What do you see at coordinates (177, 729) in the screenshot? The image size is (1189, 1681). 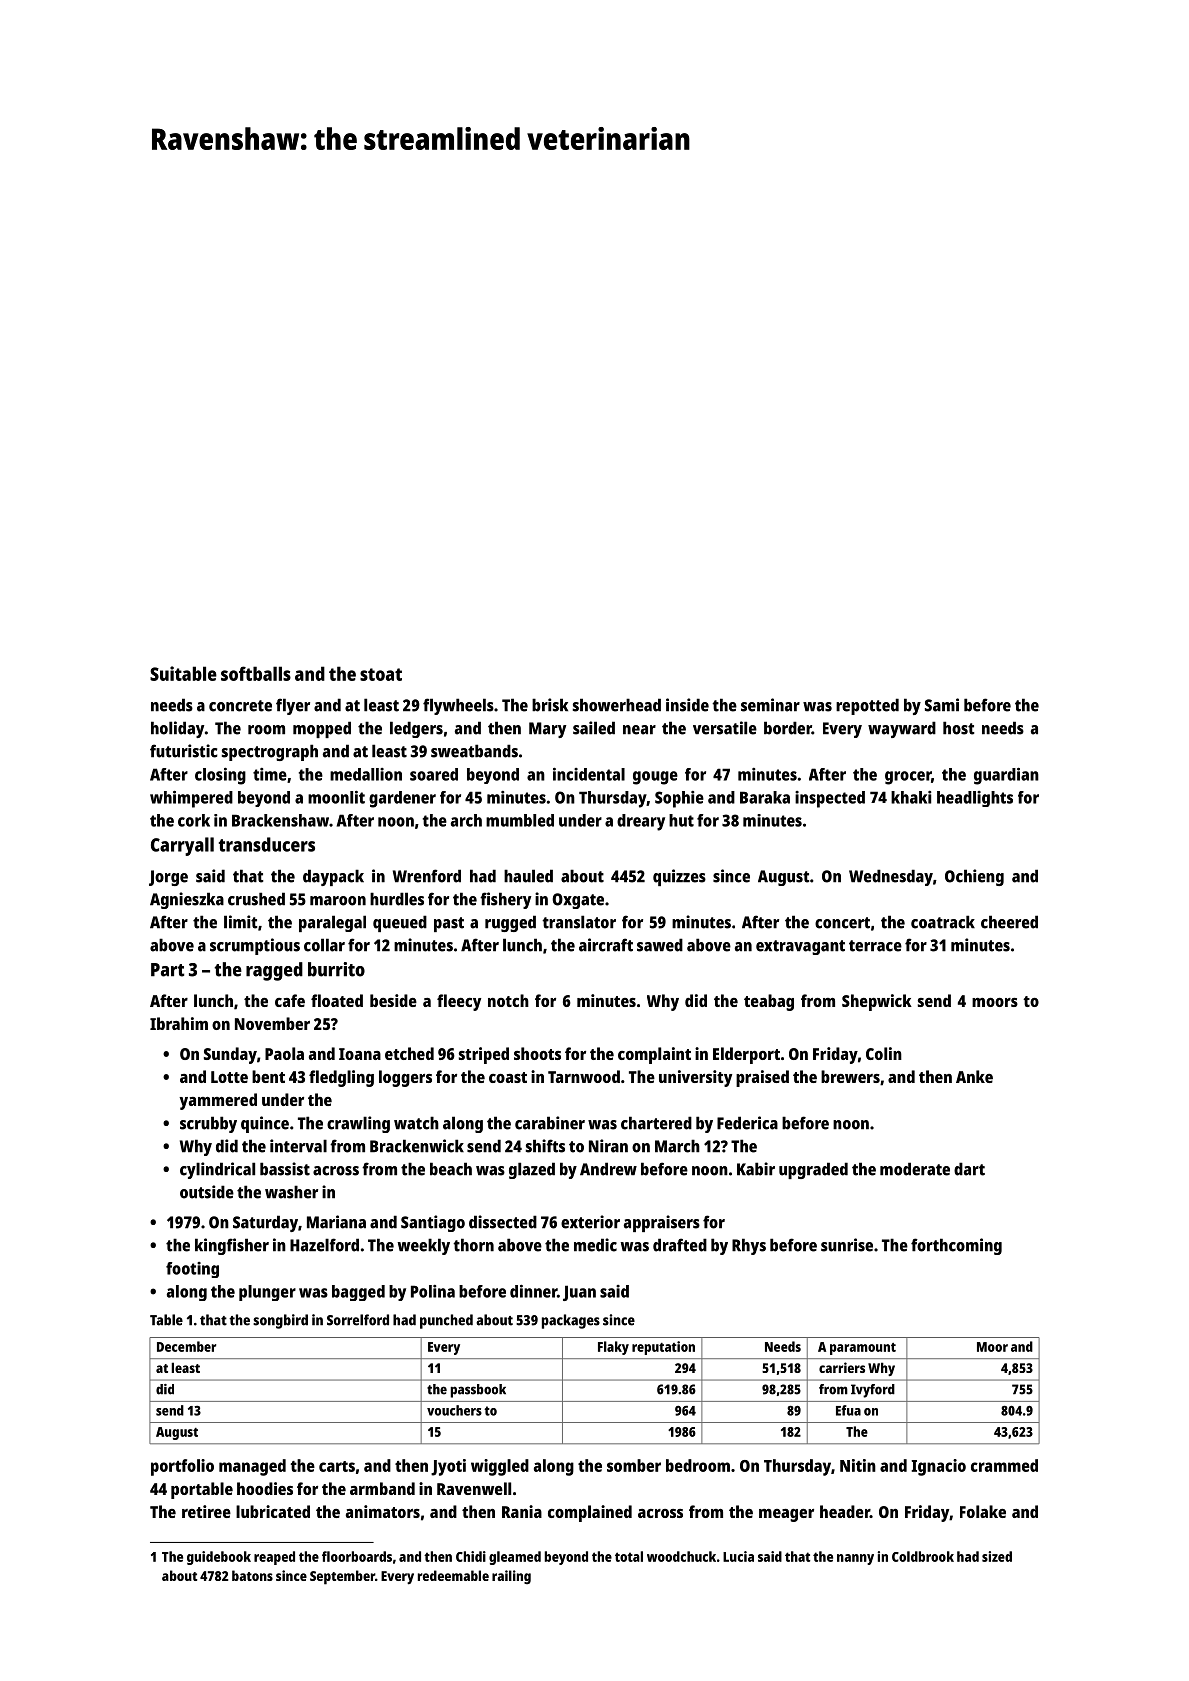 I see `holiday` at bounding box center [177, 729].
